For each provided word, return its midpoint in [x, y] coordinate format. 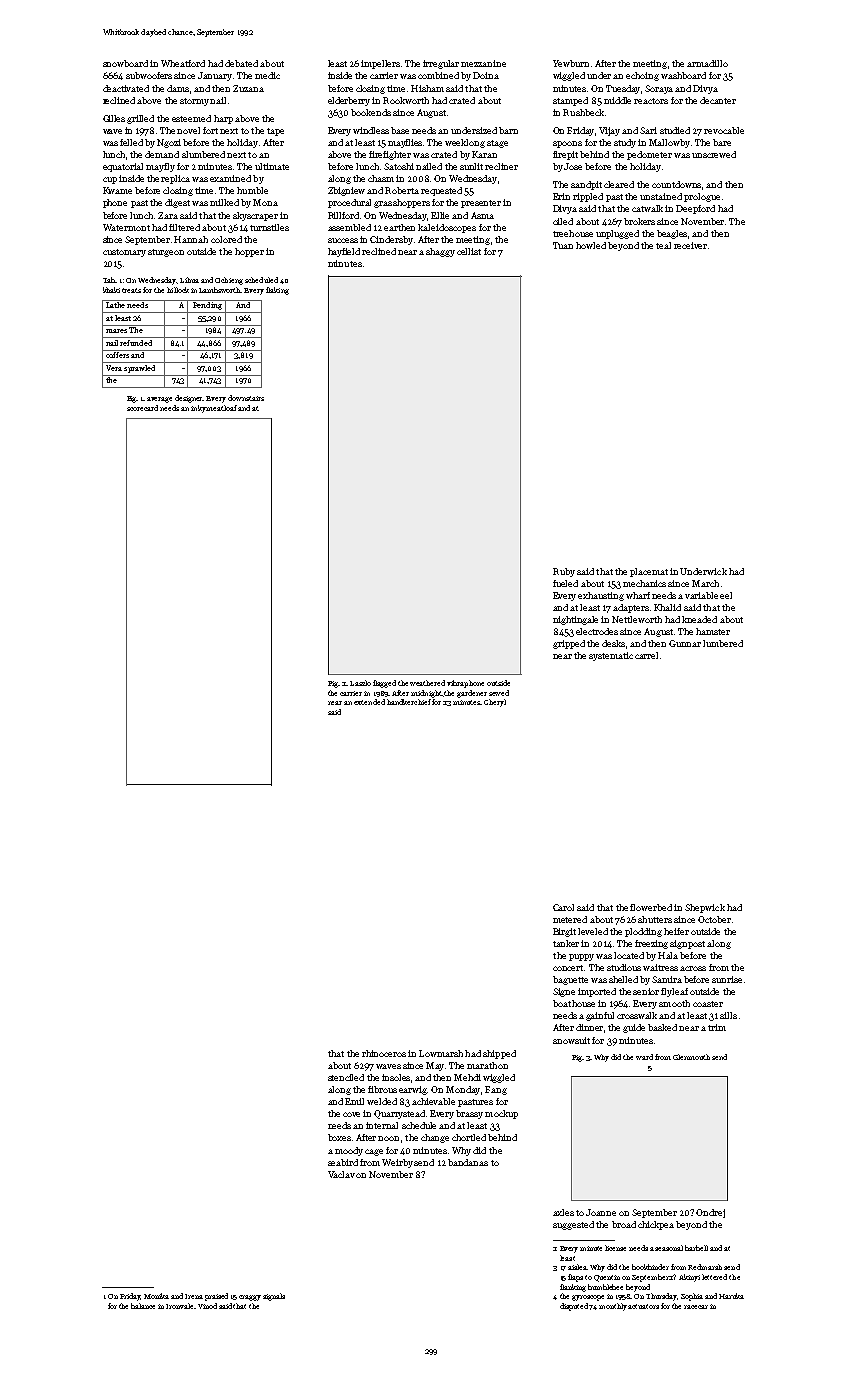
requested [441, 191]
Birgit [564, 932]
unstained [661, 196]
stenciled [346, 1077]
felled [131, 142]
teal [663, 245]
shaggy [440, 252]
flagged [384, 684]
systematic [611, 656]
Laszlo [360, 683]
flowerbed [651, 907]
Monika [156, 1296]
